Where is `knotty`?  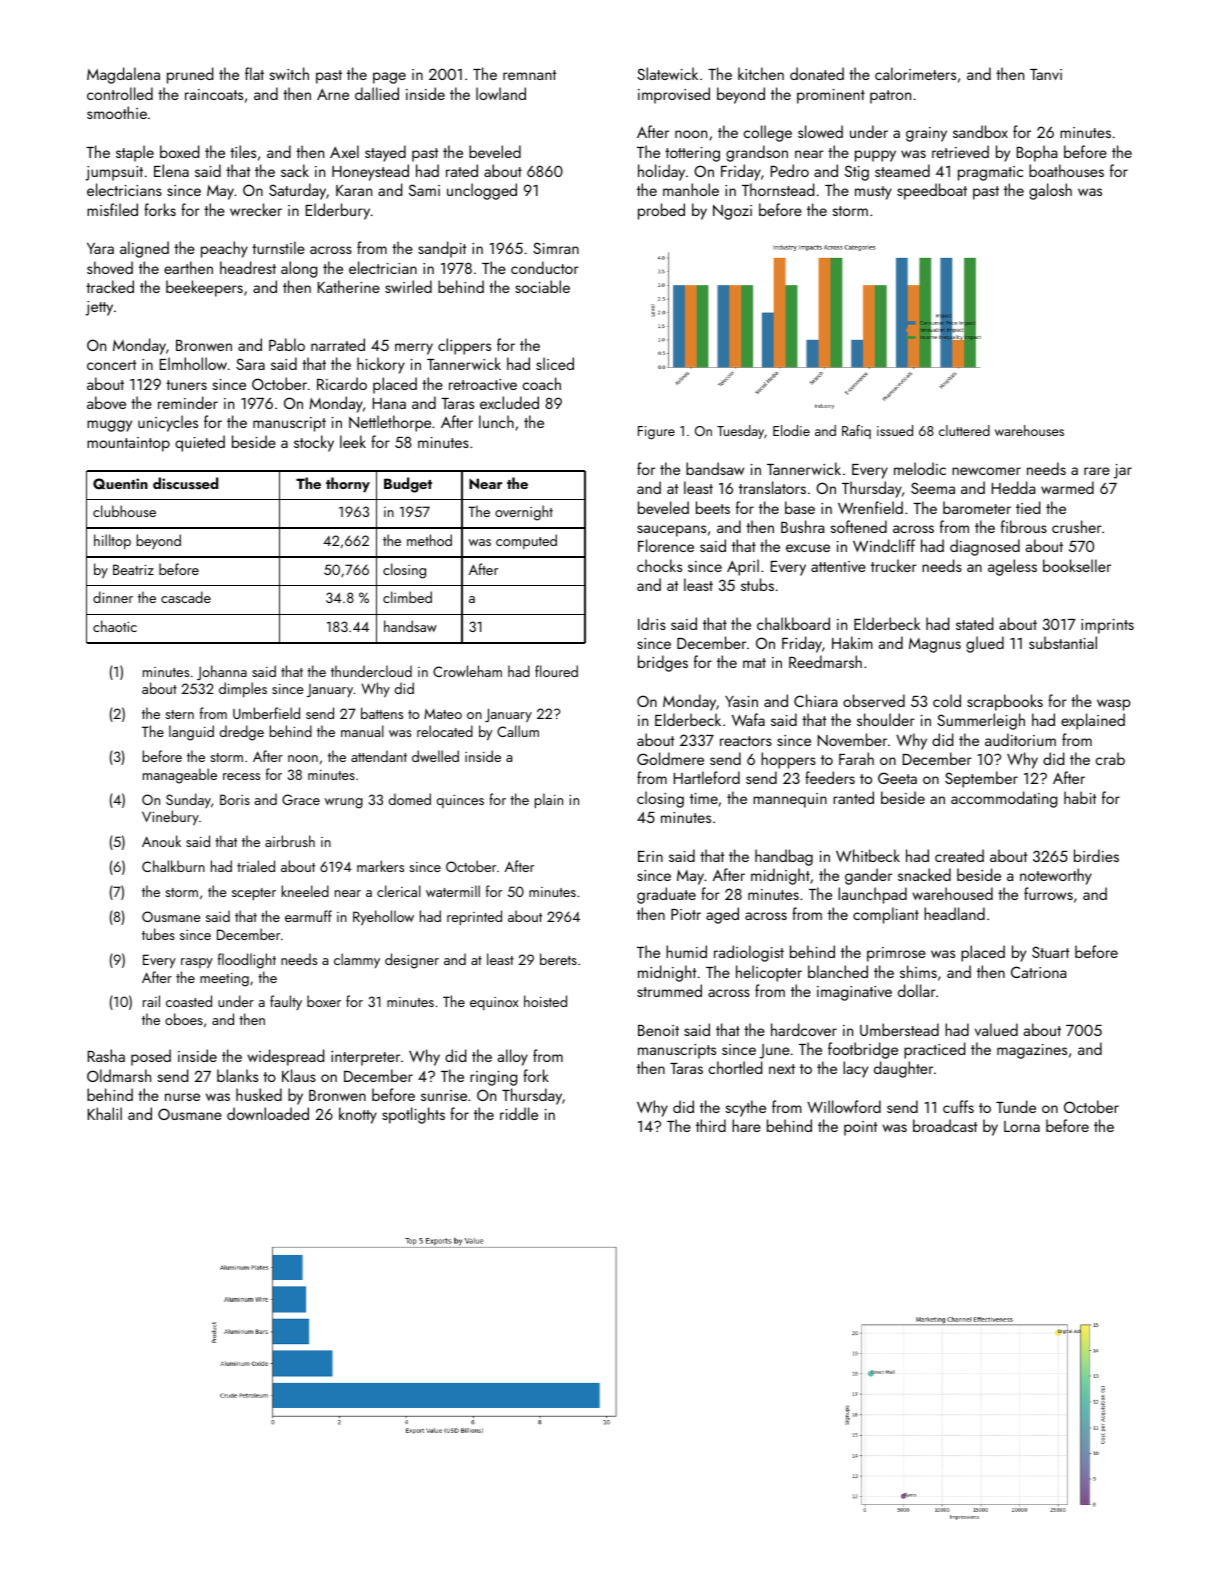 knotty is located at coordinates (358, 1115).
